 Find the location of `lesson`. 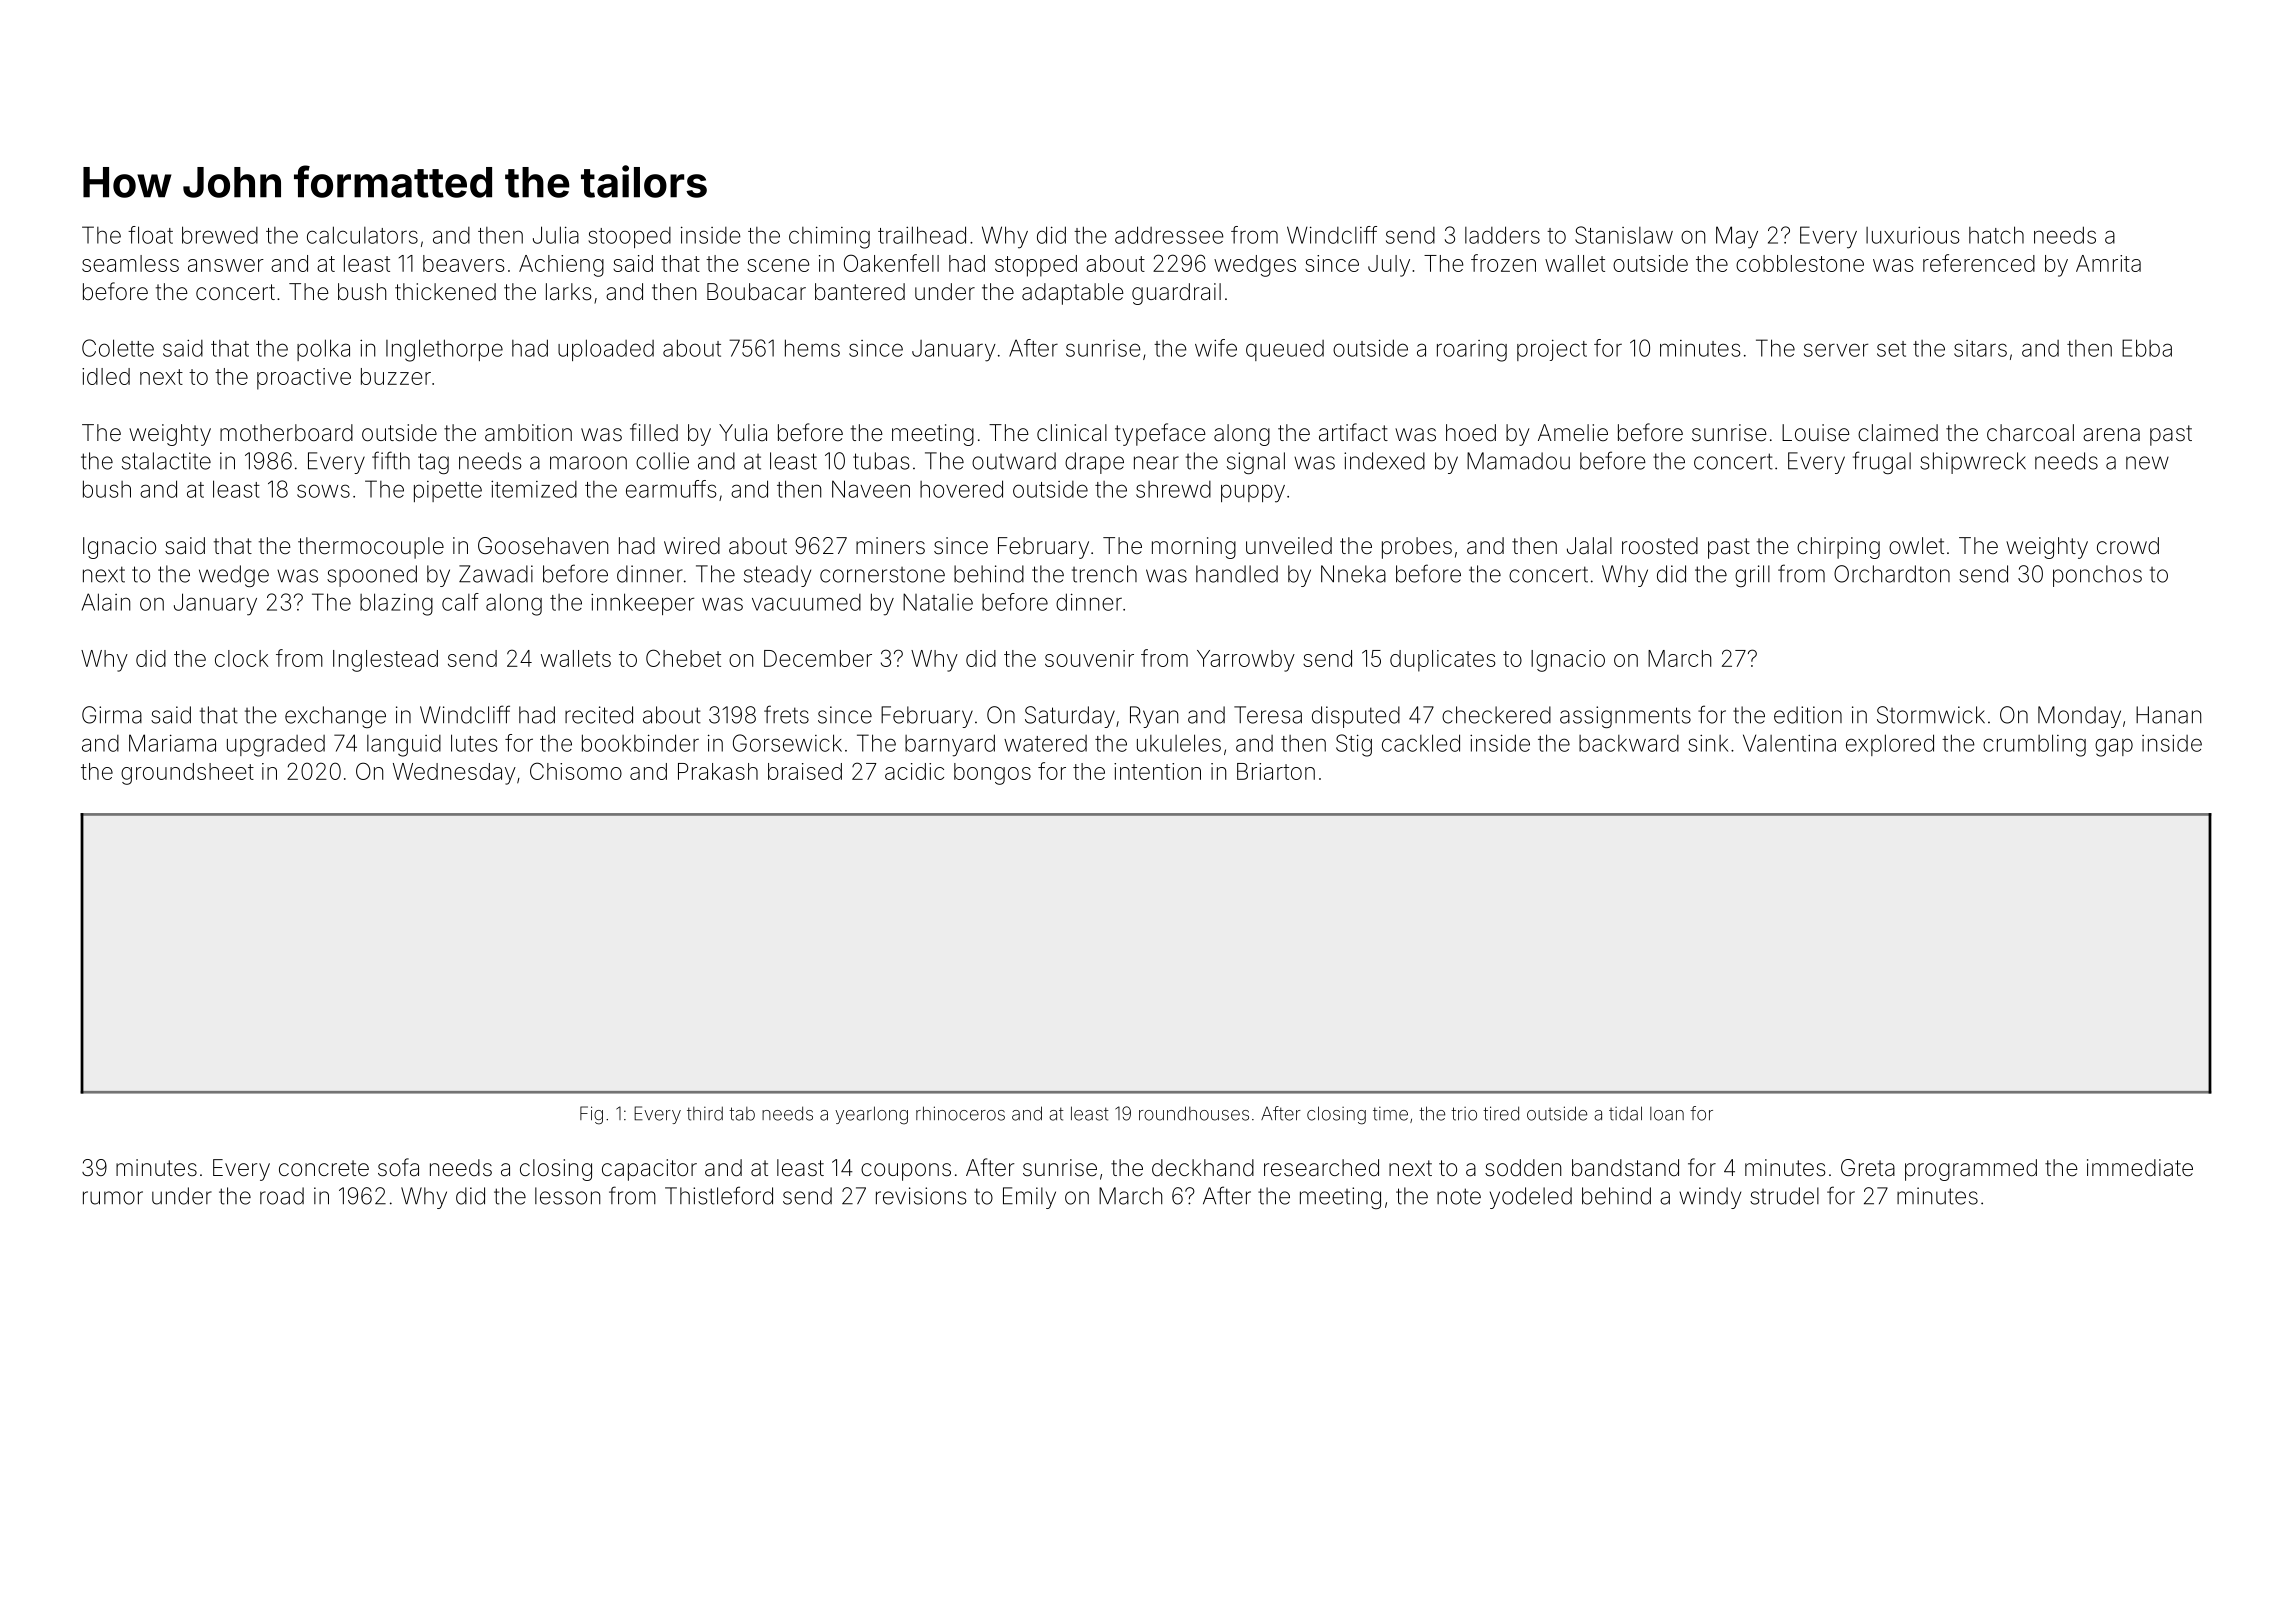

lesson is located at coordinates (567, 1196).
